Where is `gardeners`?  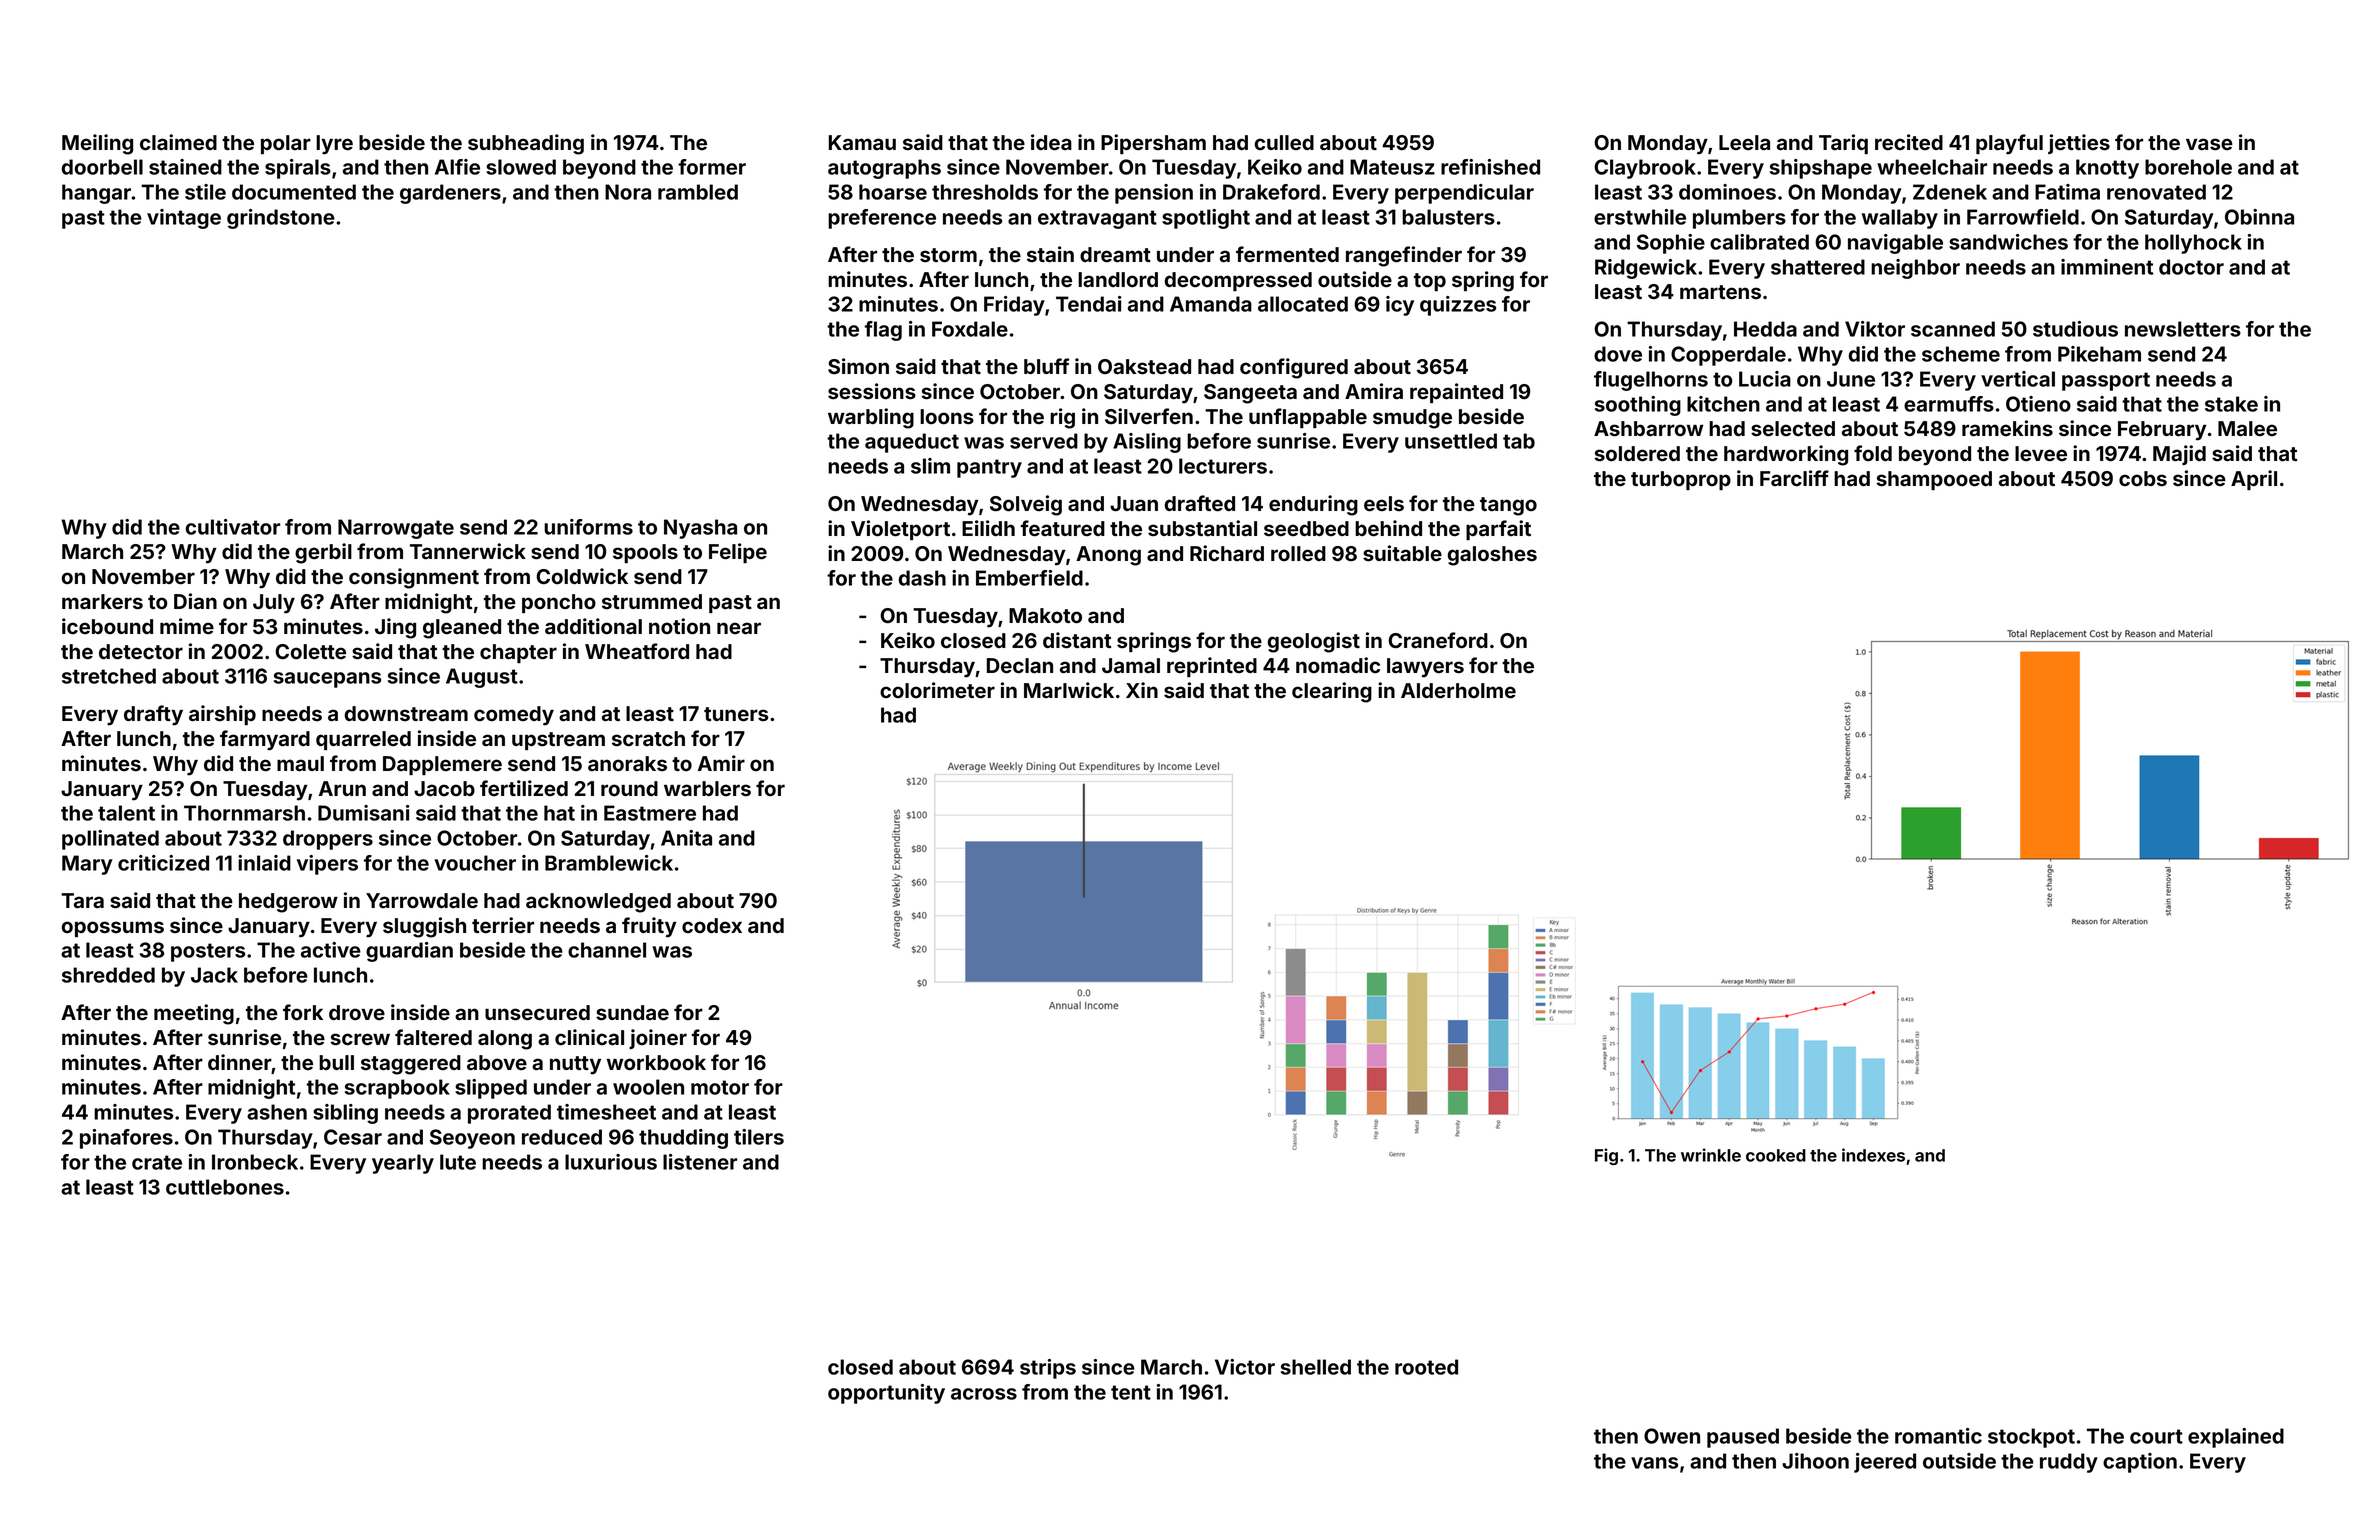 gardeners is located at coordinates (450, 194).
